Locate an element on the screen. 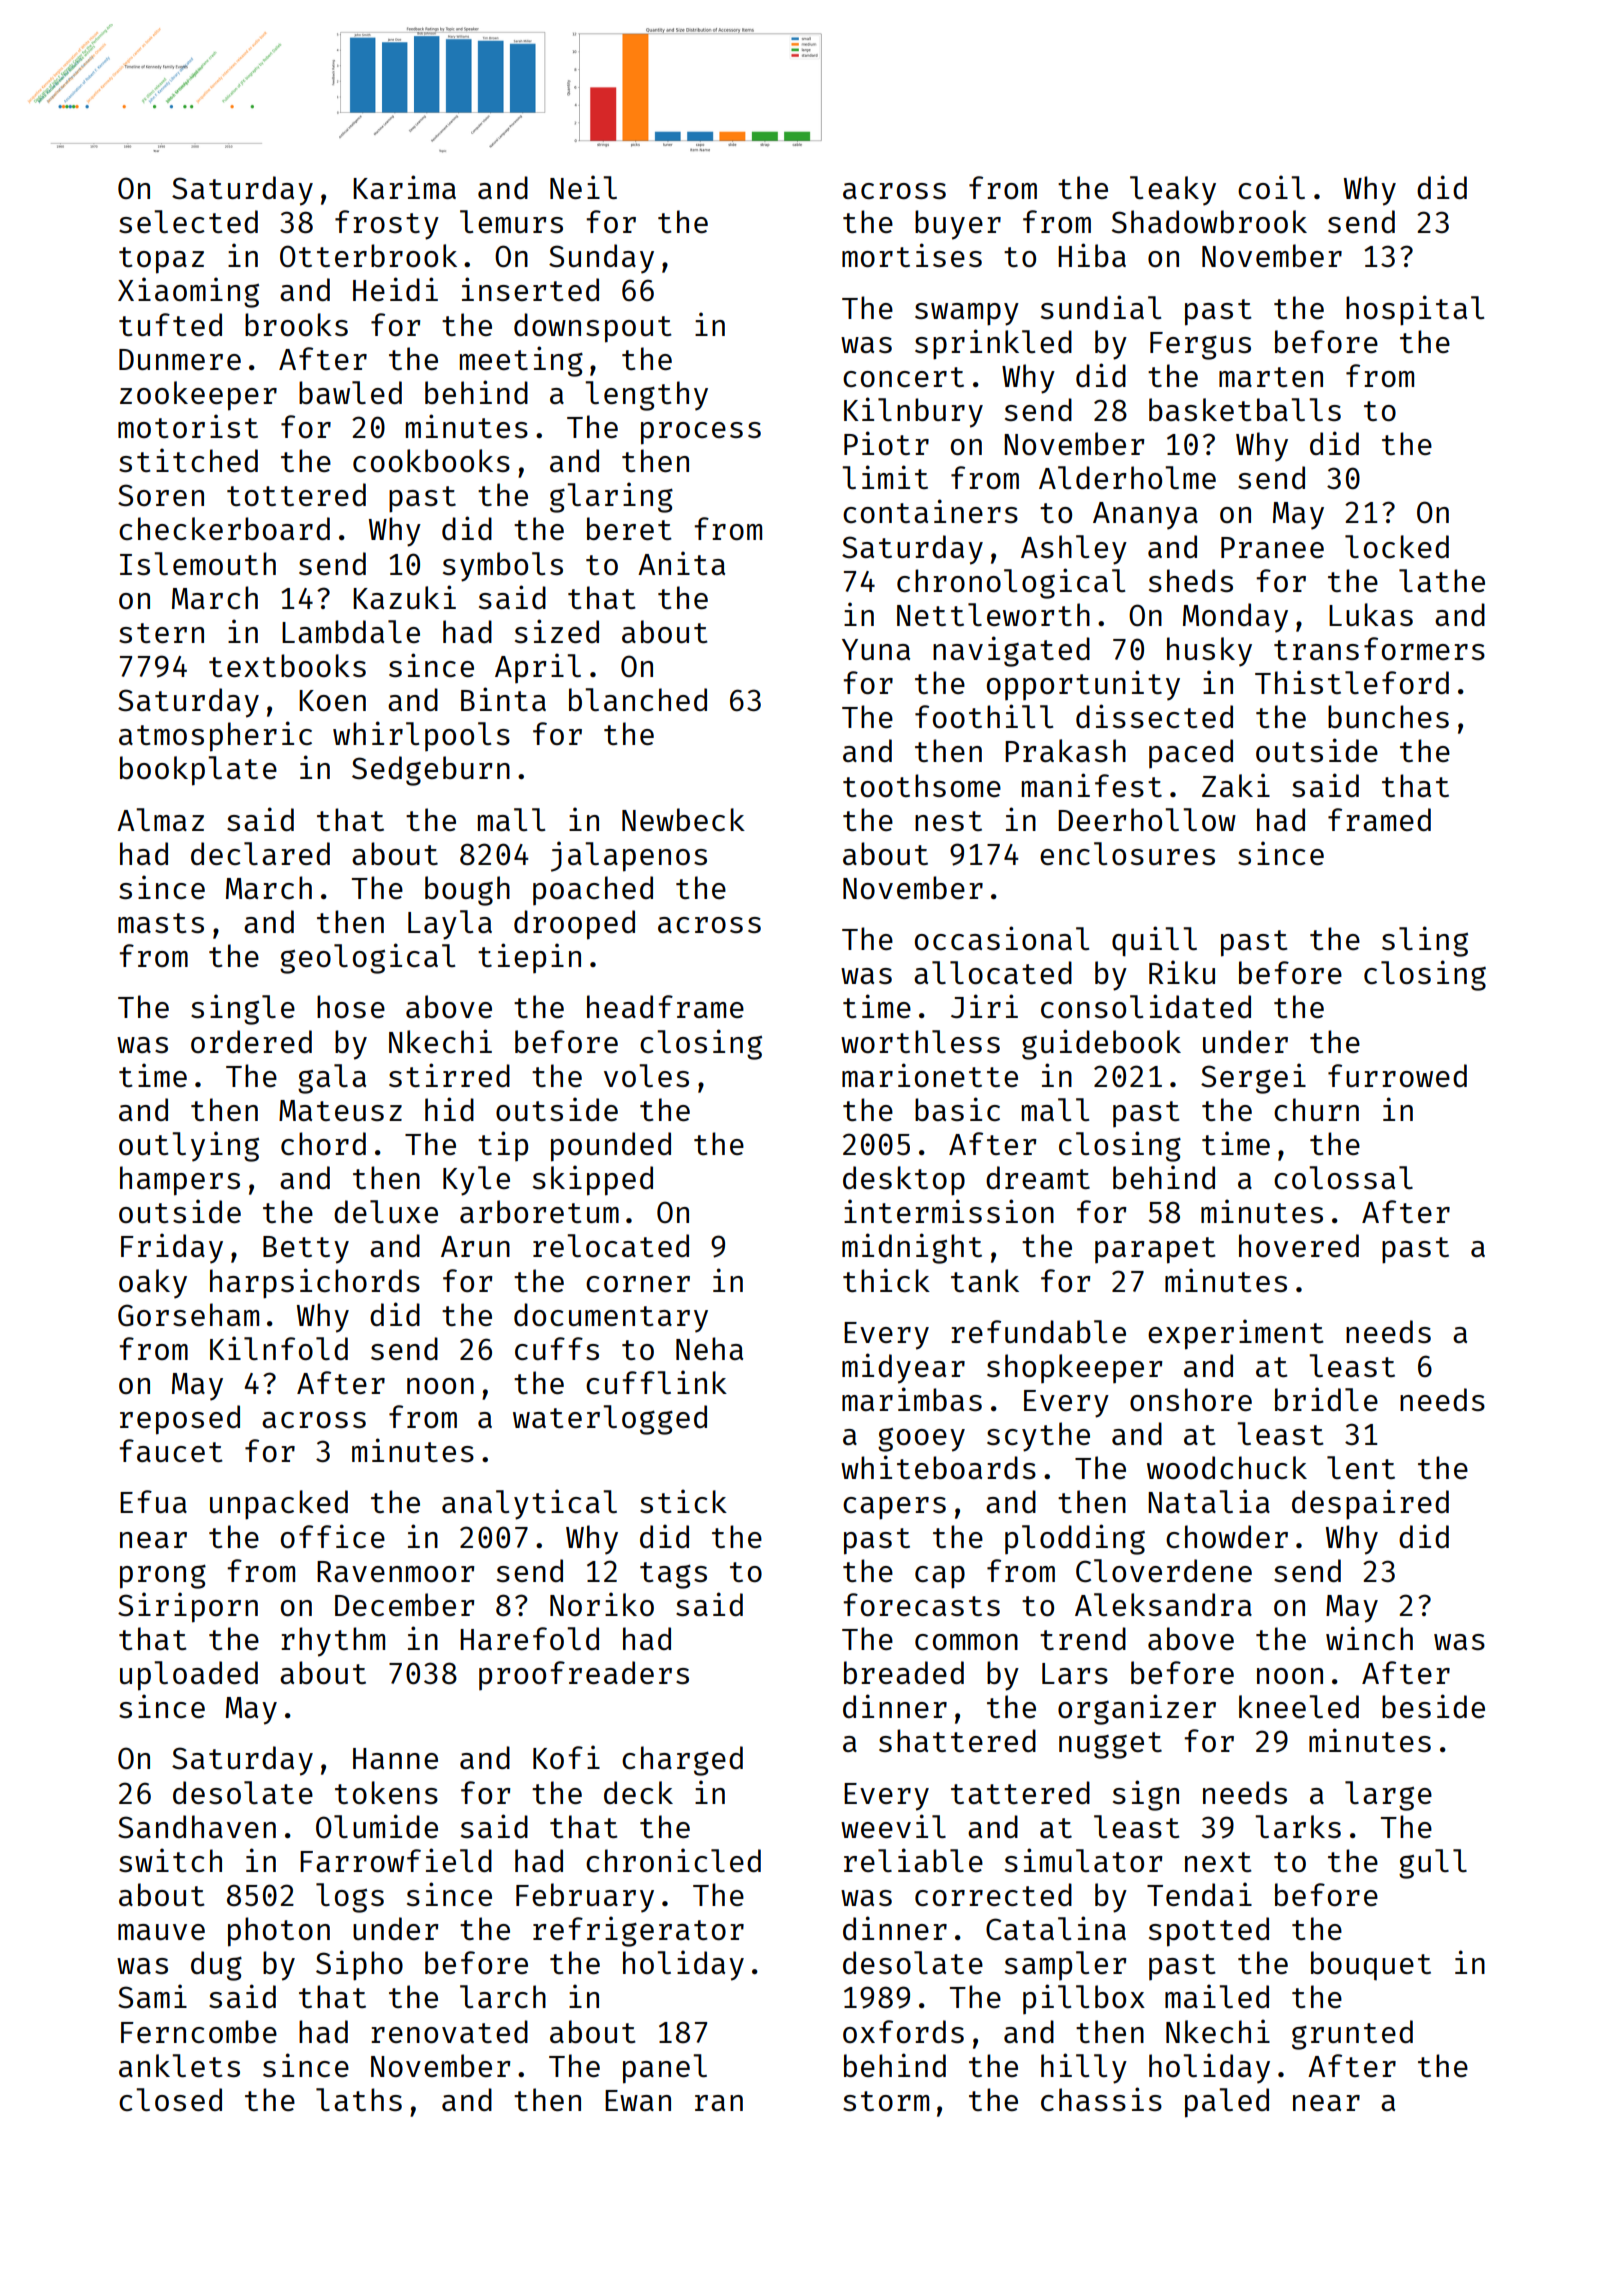 This screenshot has width=1620, height=2292. photon is located at coordinates (279, 1932).
